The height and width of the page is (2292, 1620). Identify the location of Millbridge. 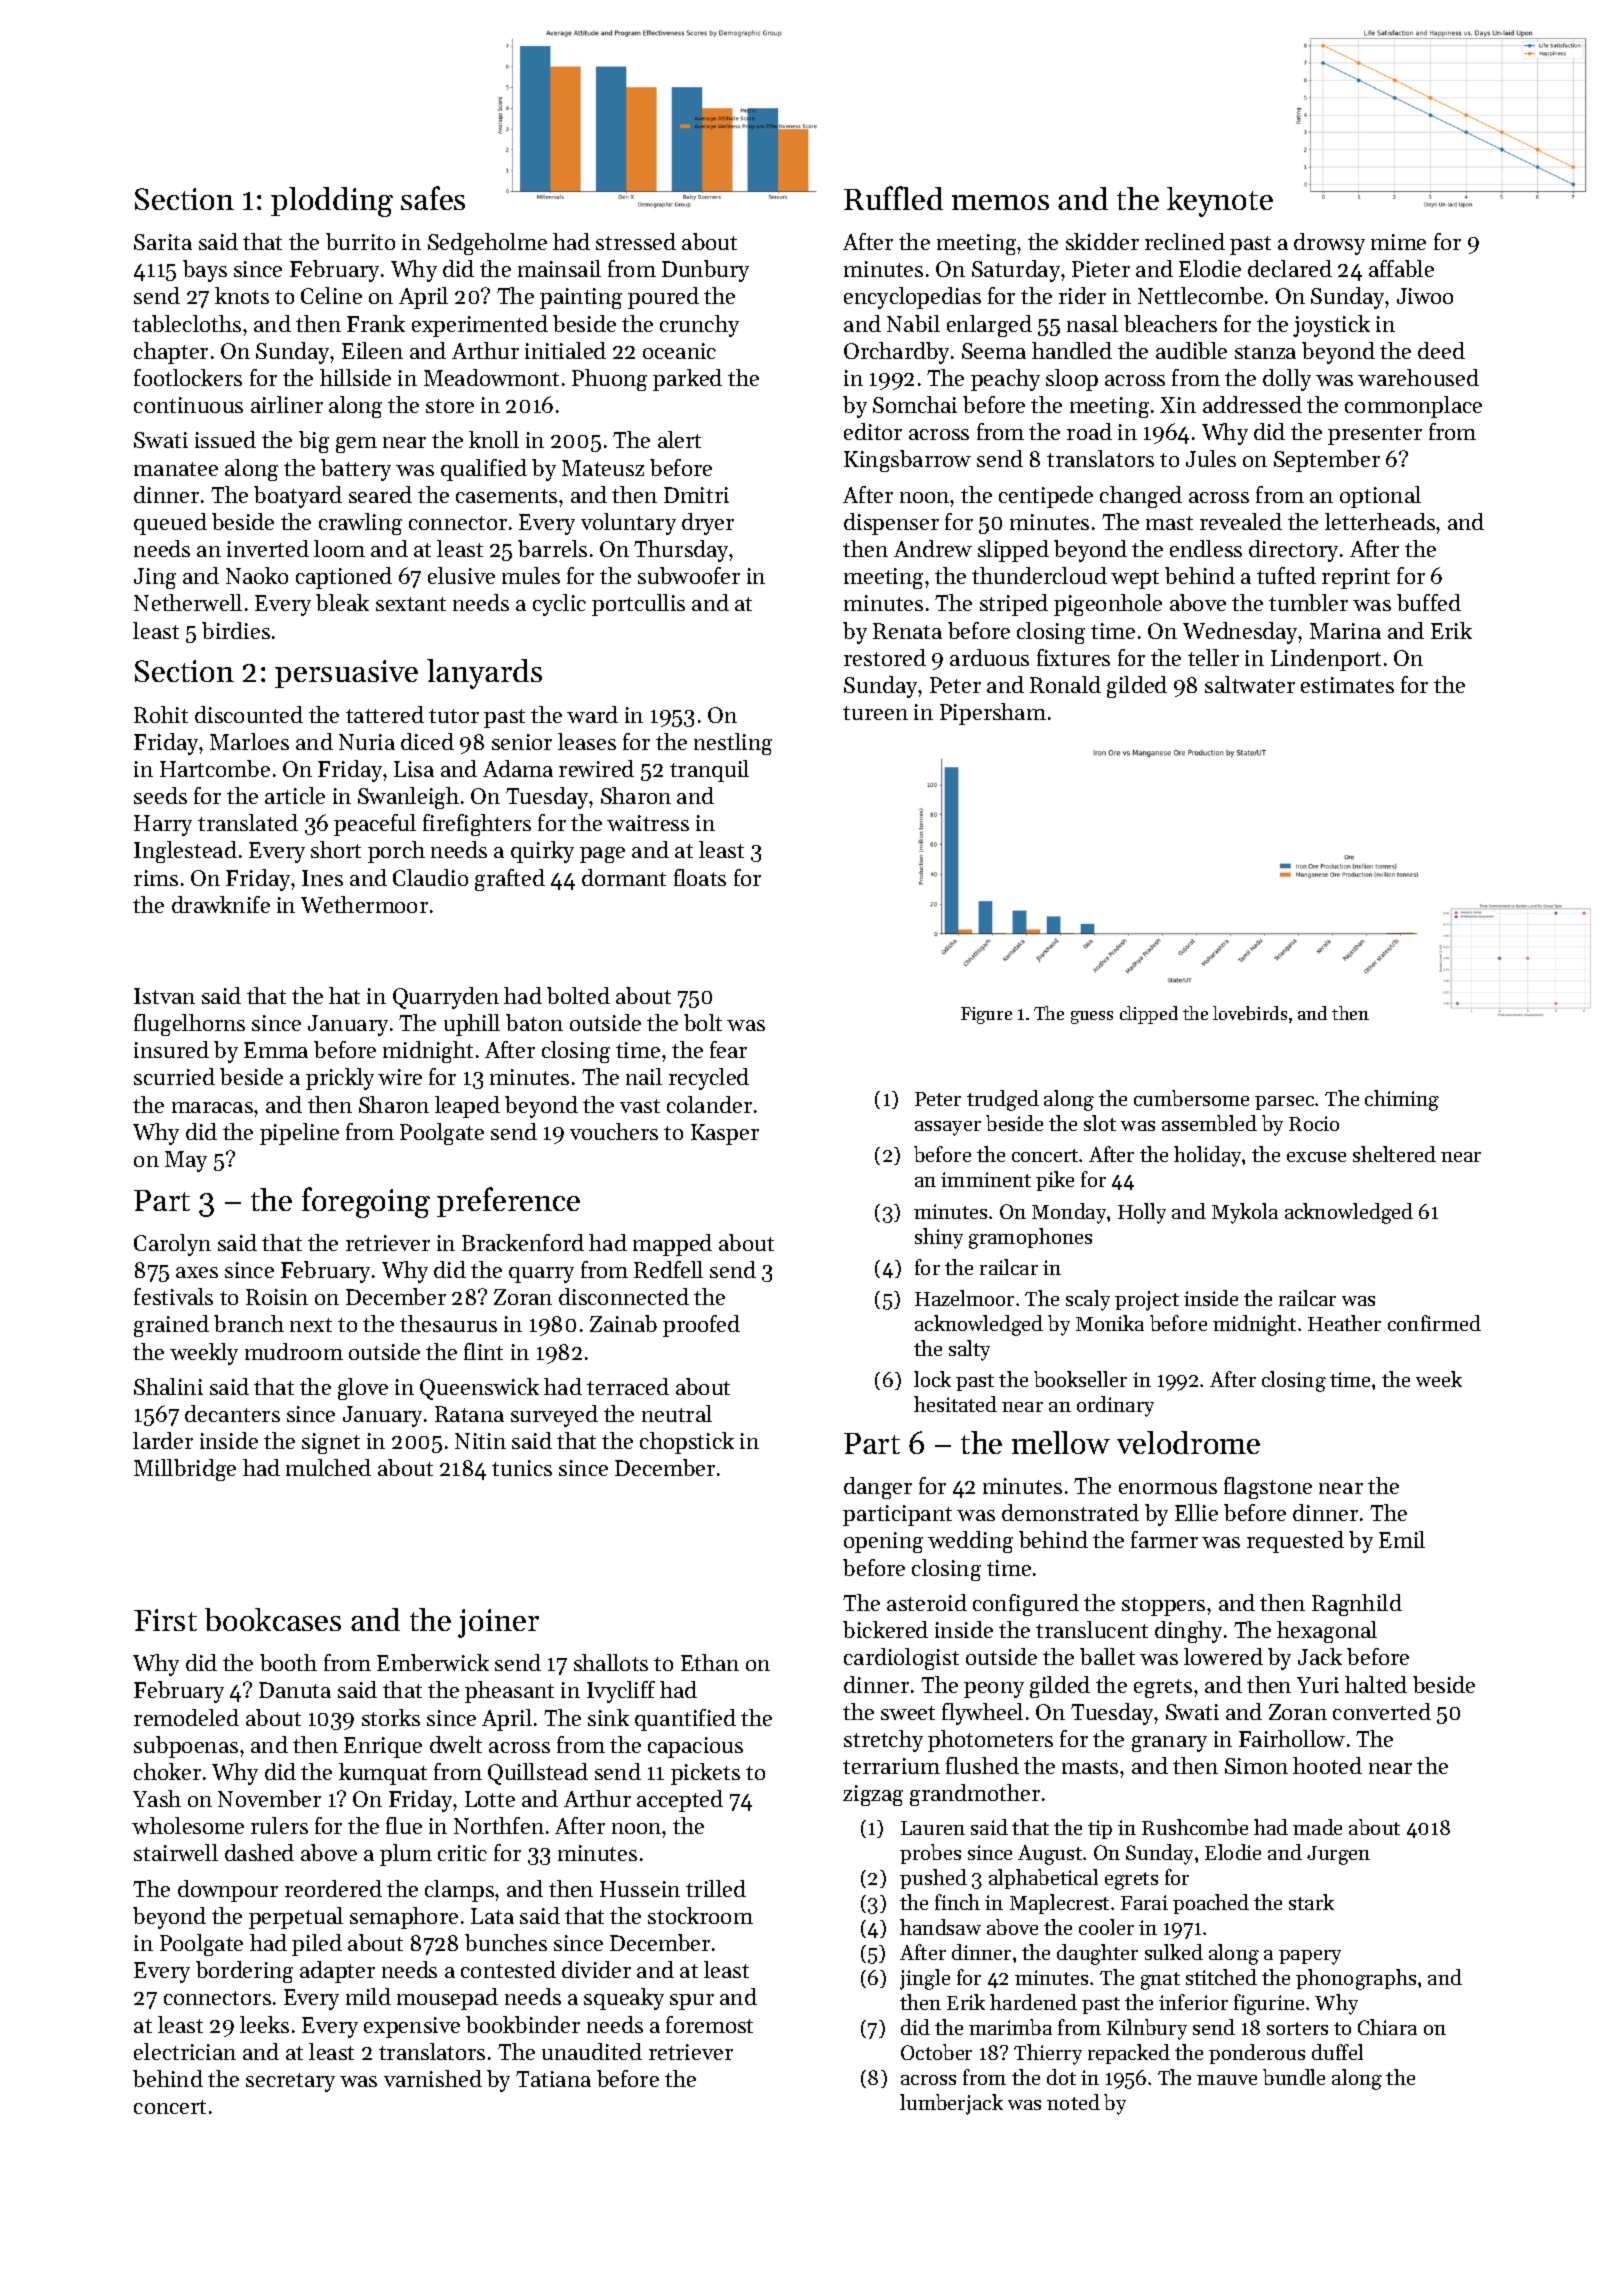
(185, 1470).
